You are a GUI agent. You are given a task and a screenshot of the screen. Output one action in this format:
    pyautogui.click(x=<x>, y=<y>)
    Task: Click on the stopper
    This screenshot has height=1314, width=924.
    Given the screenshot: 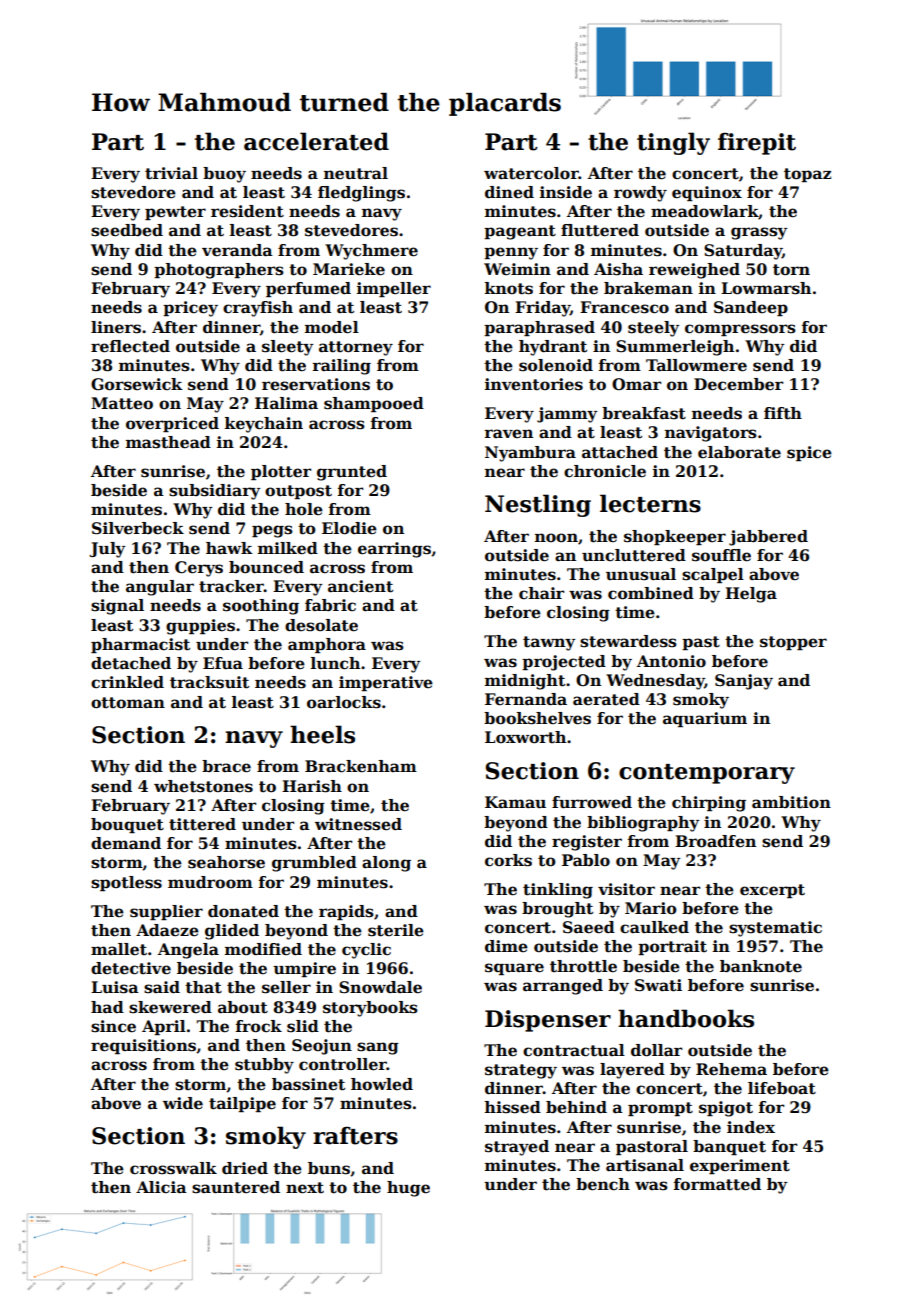 What is the action you would take?
    pyautogui.click(x=793, y=643)
